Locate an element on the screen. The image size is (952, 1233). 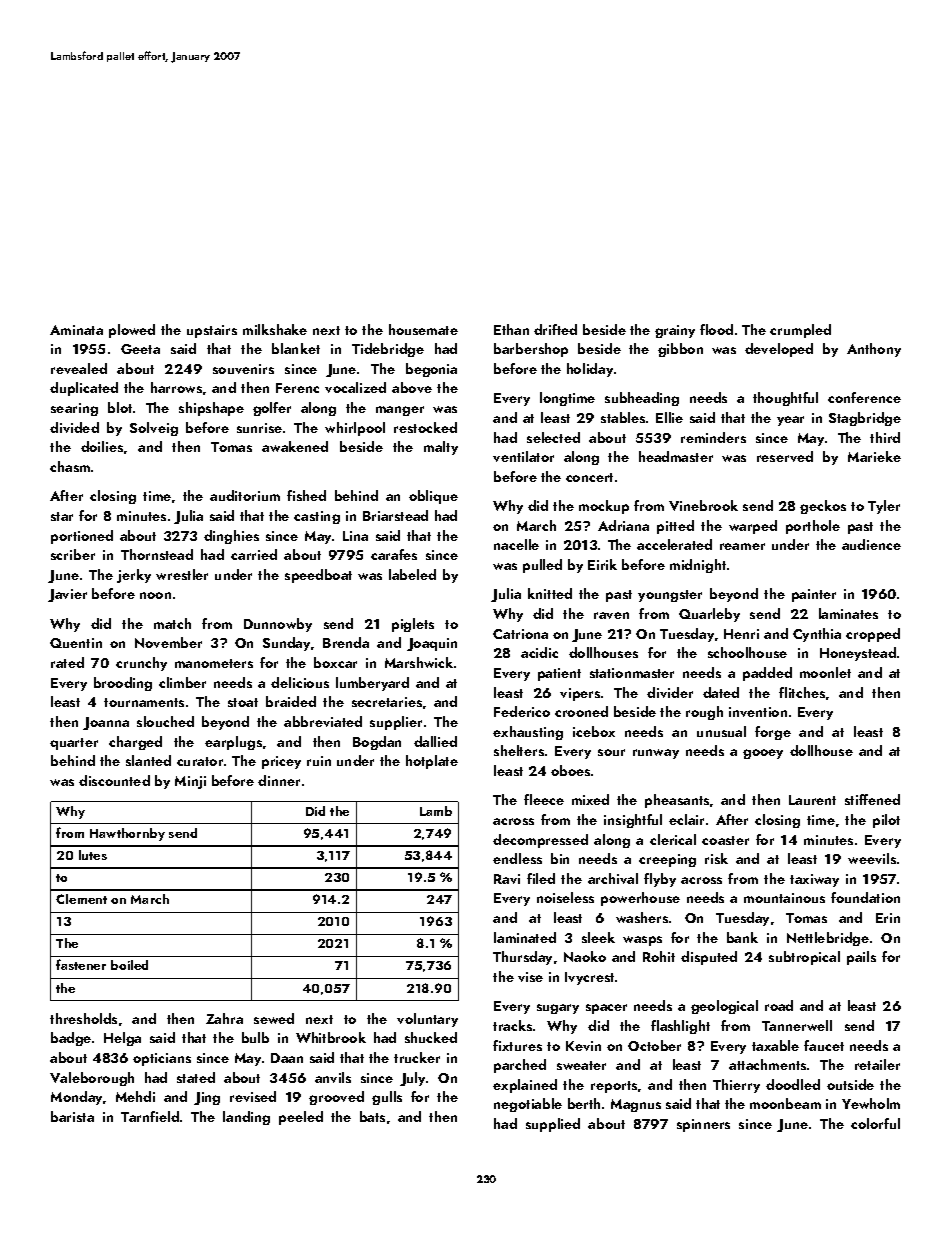
plowed is located at coordinates (132, 331).
